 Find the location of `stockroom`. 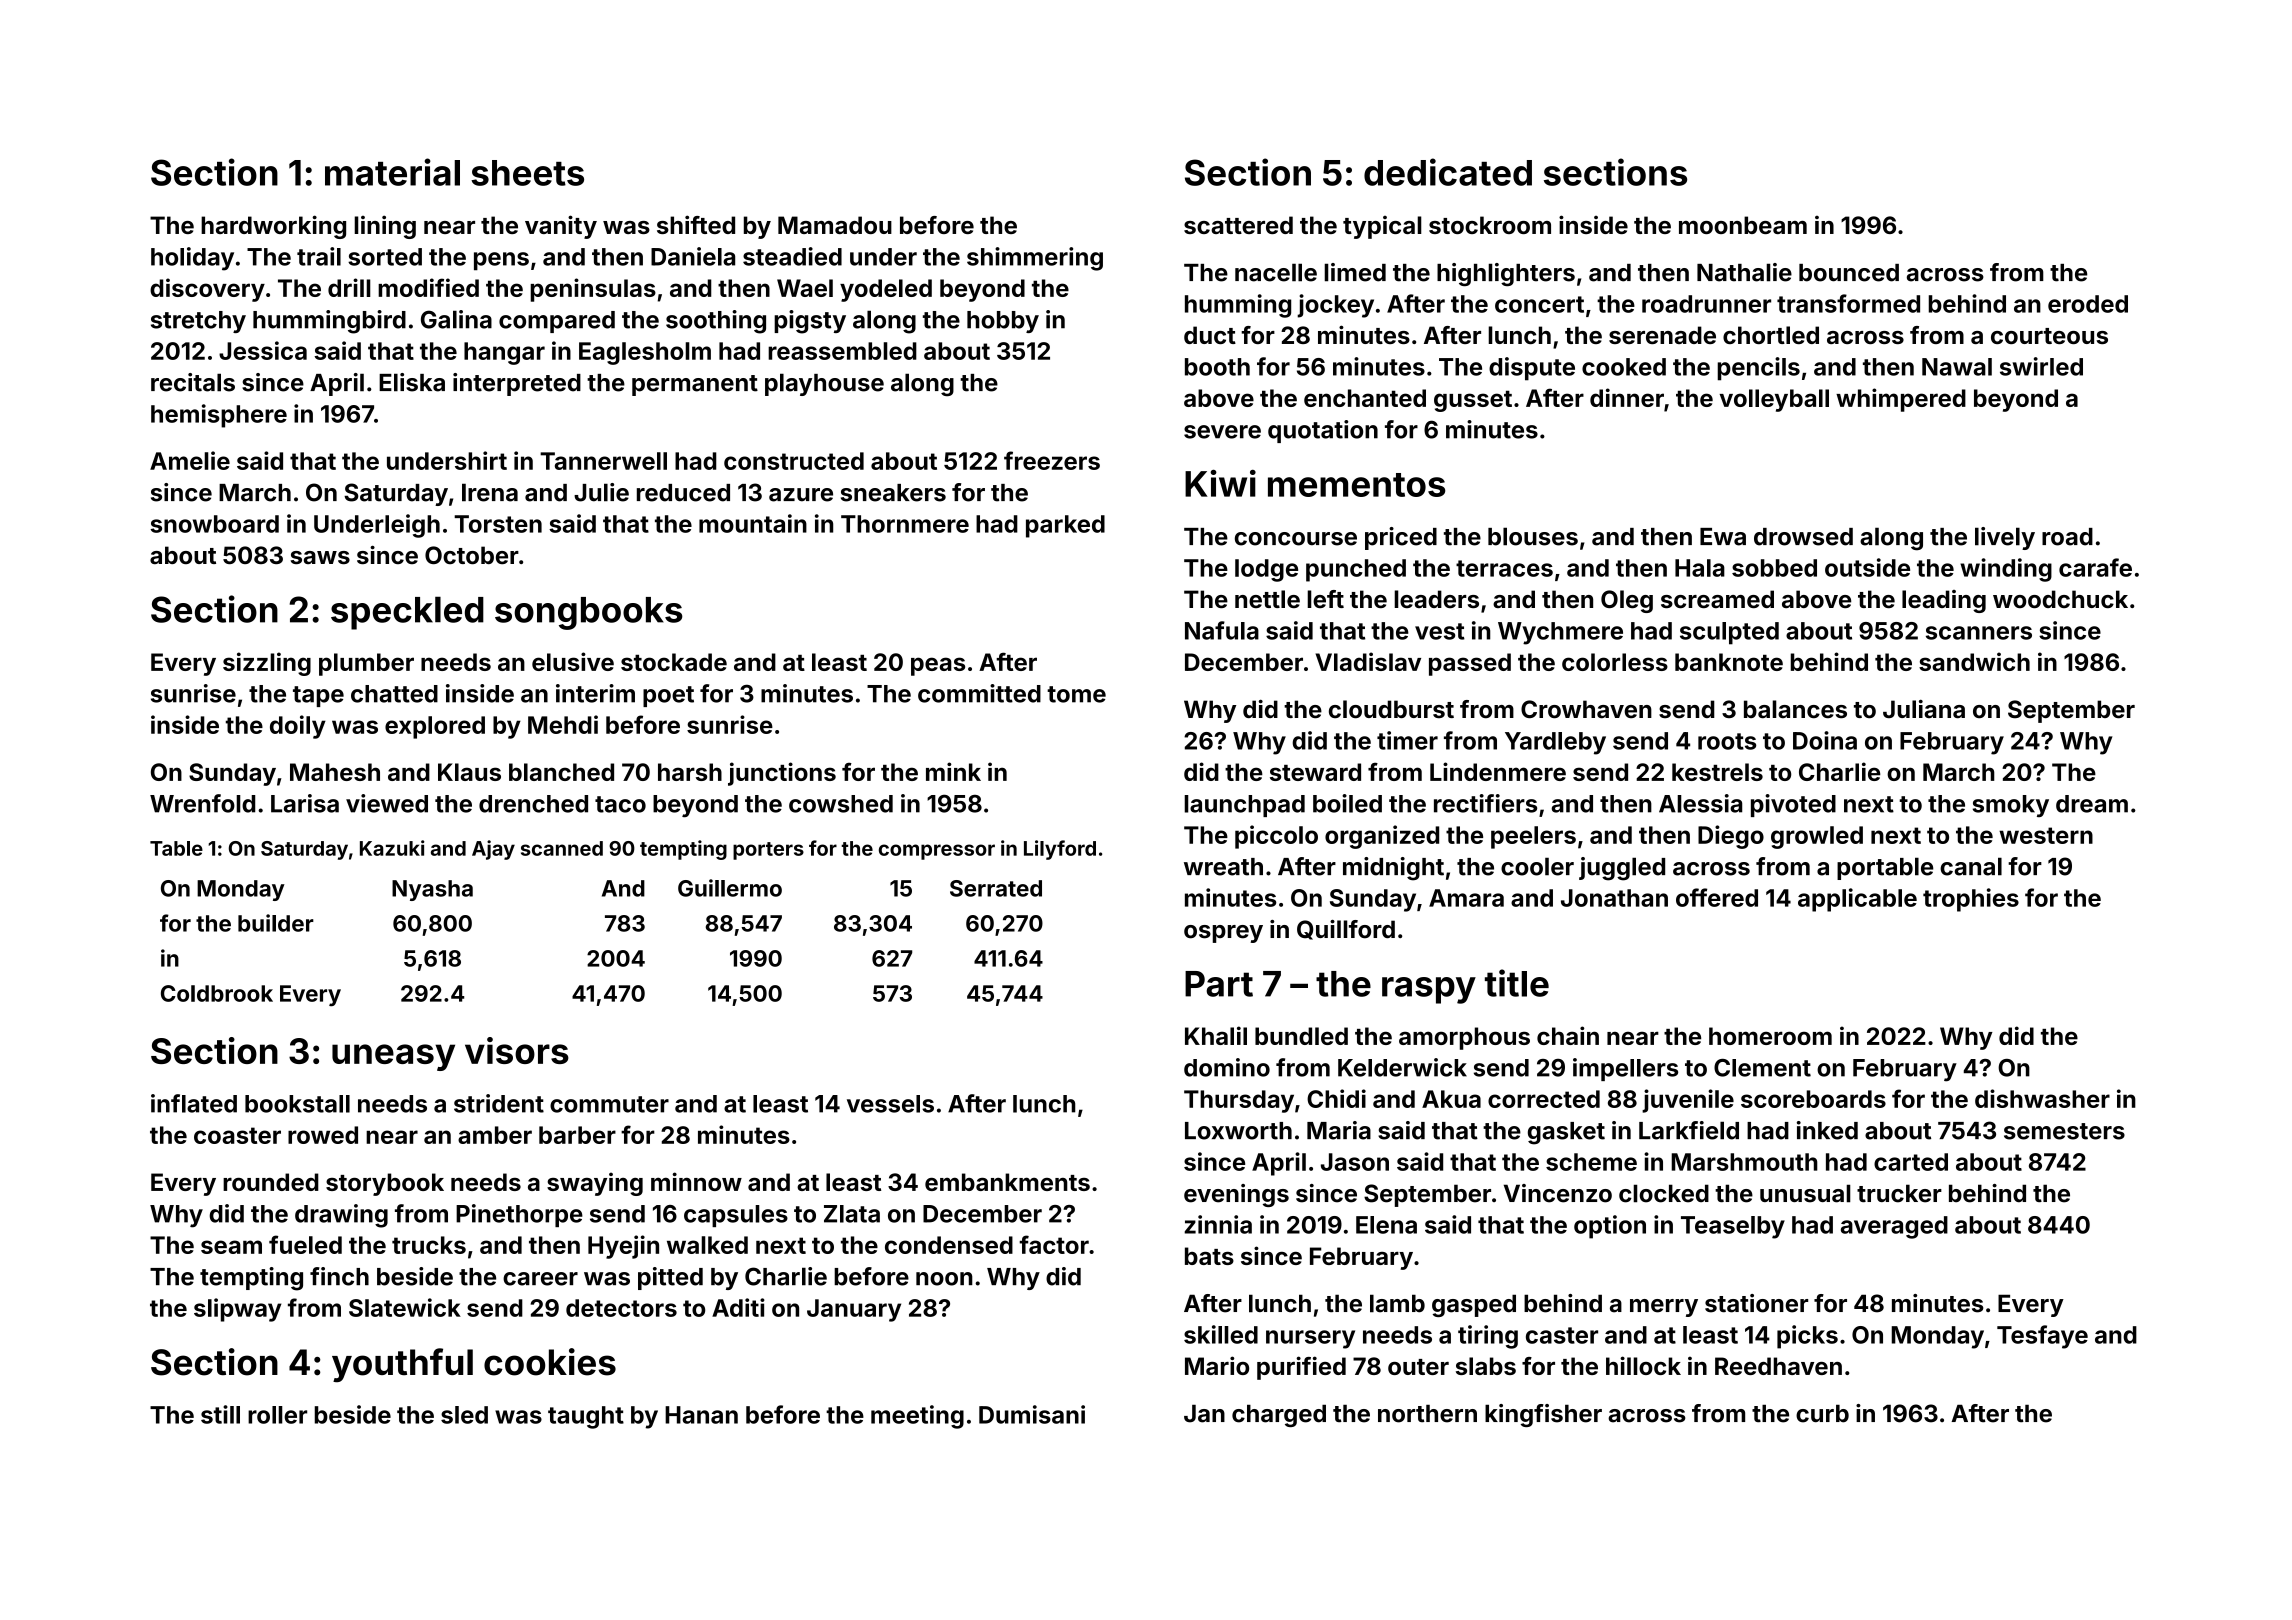

stockroom is located at coordinates (1490, 225).
